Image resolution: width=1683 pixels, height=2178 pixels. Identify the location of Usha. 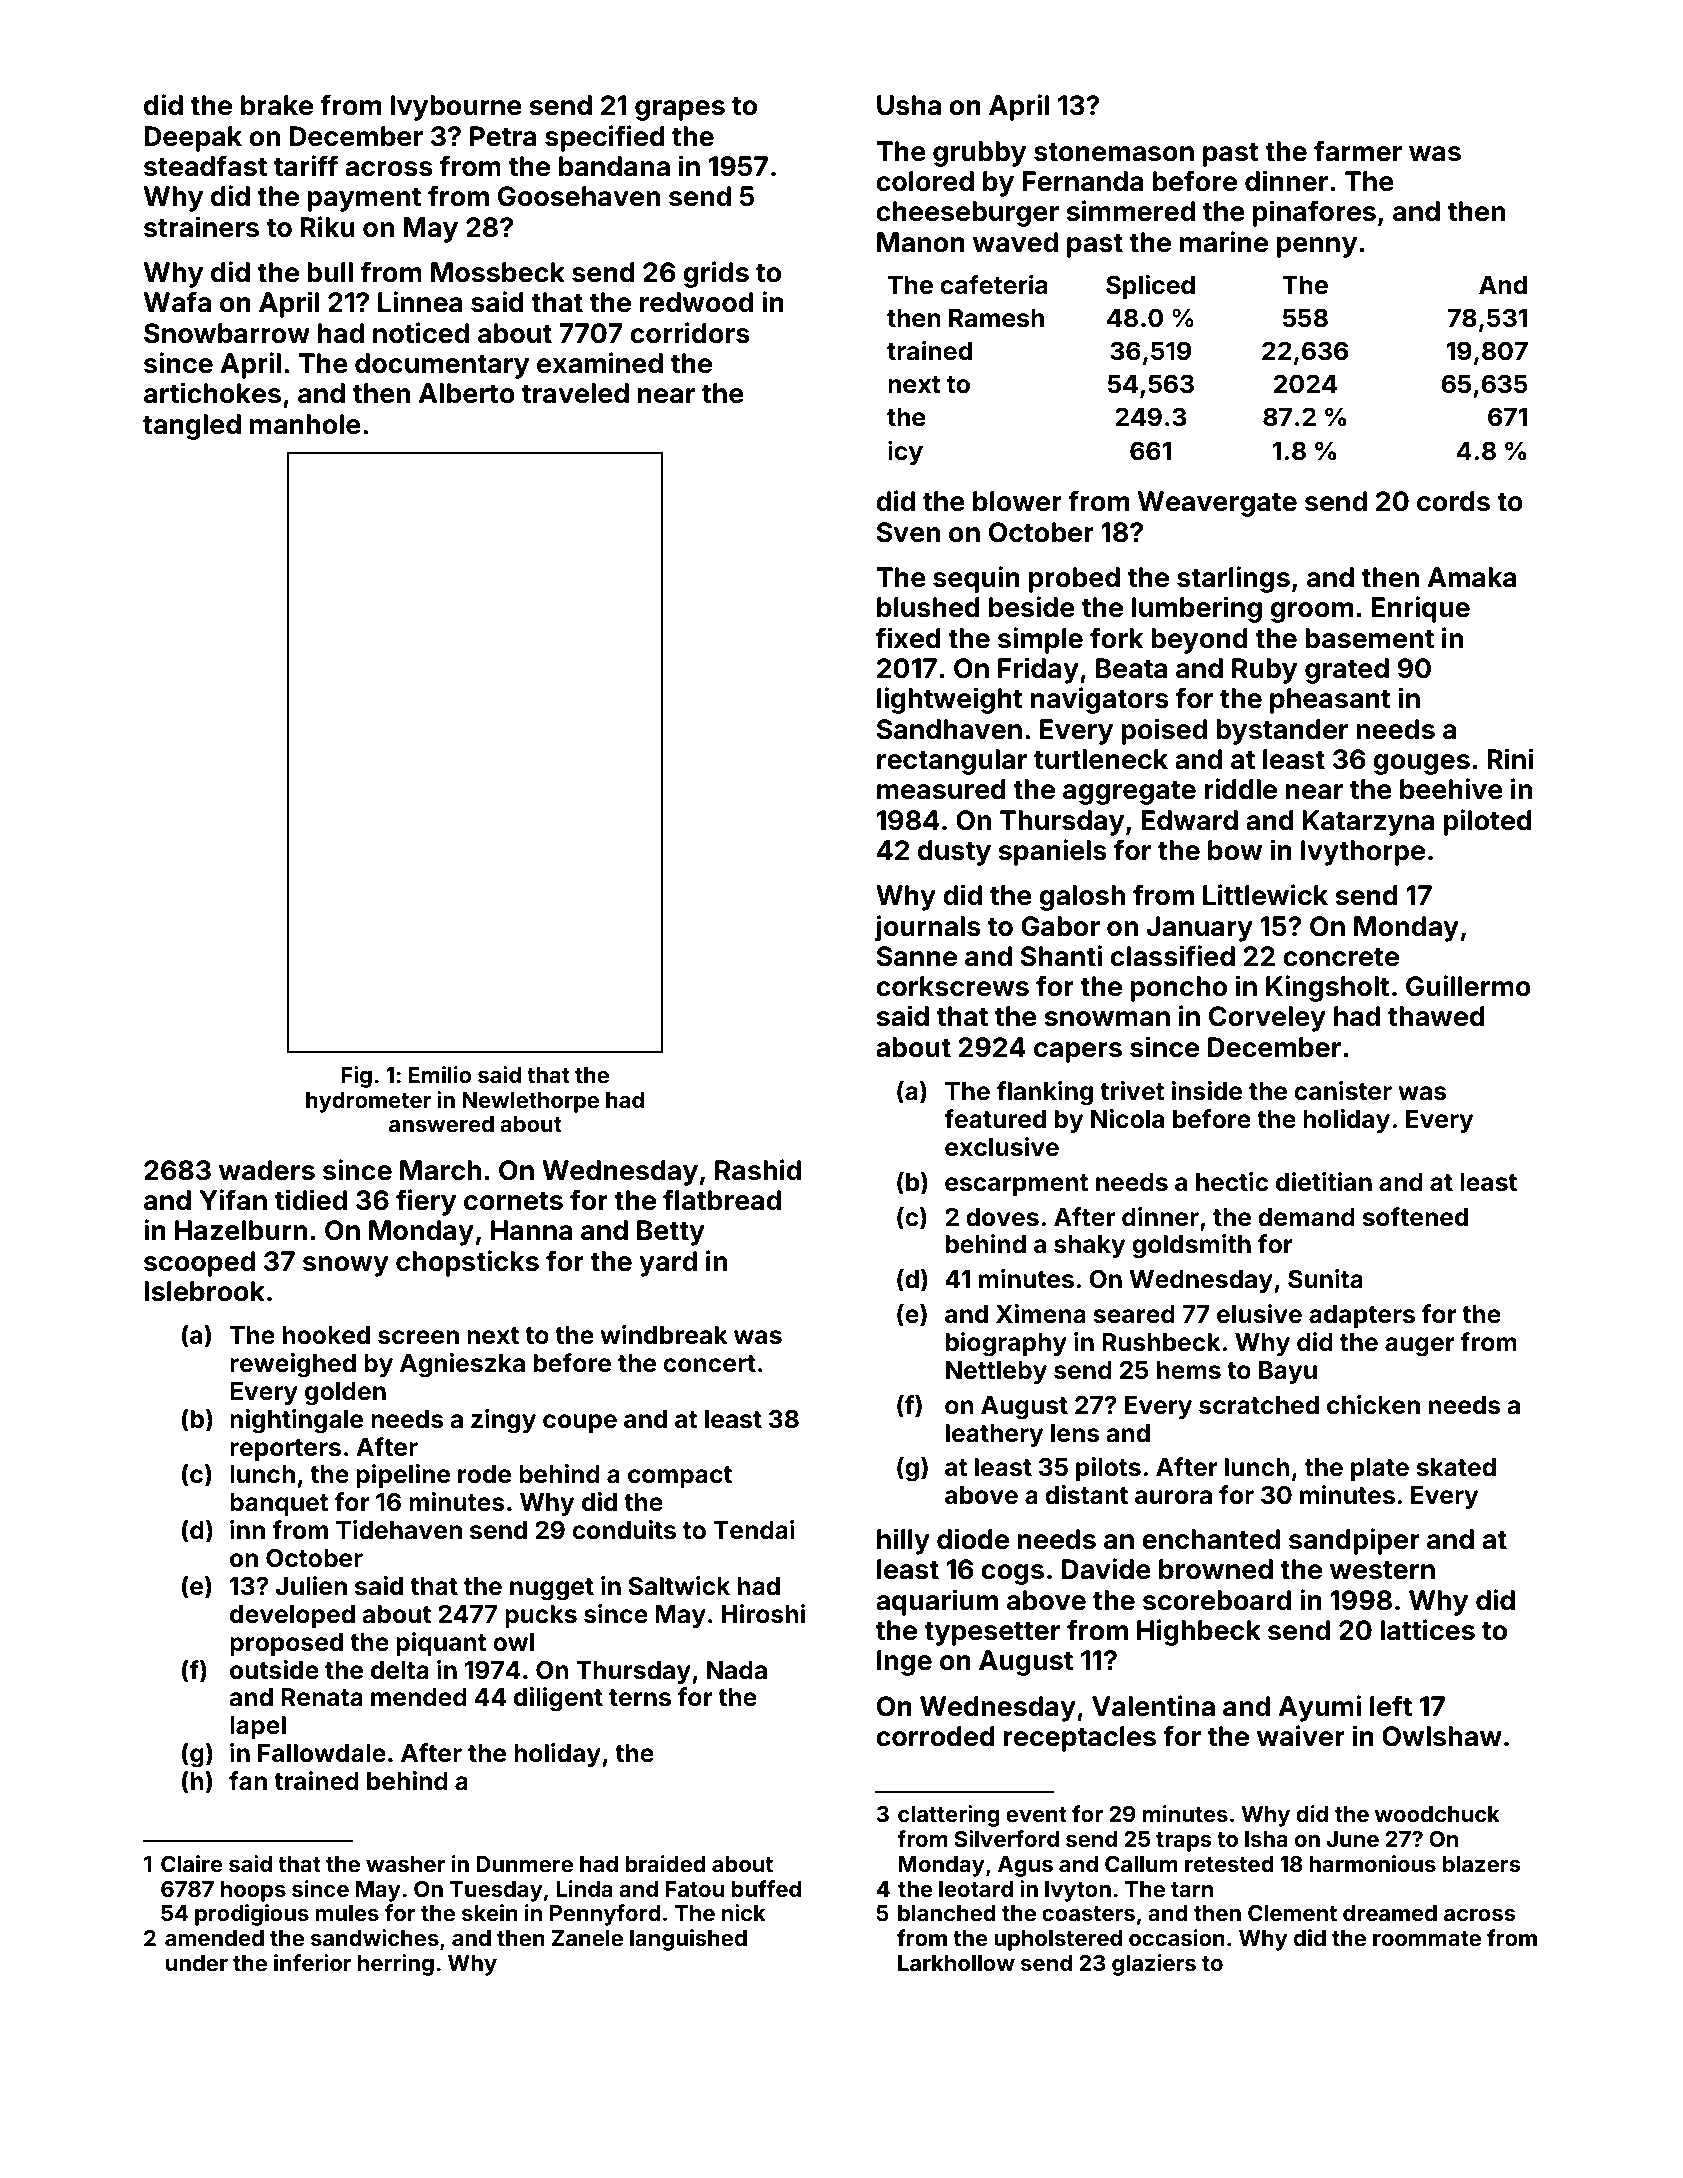
(909, 105).
